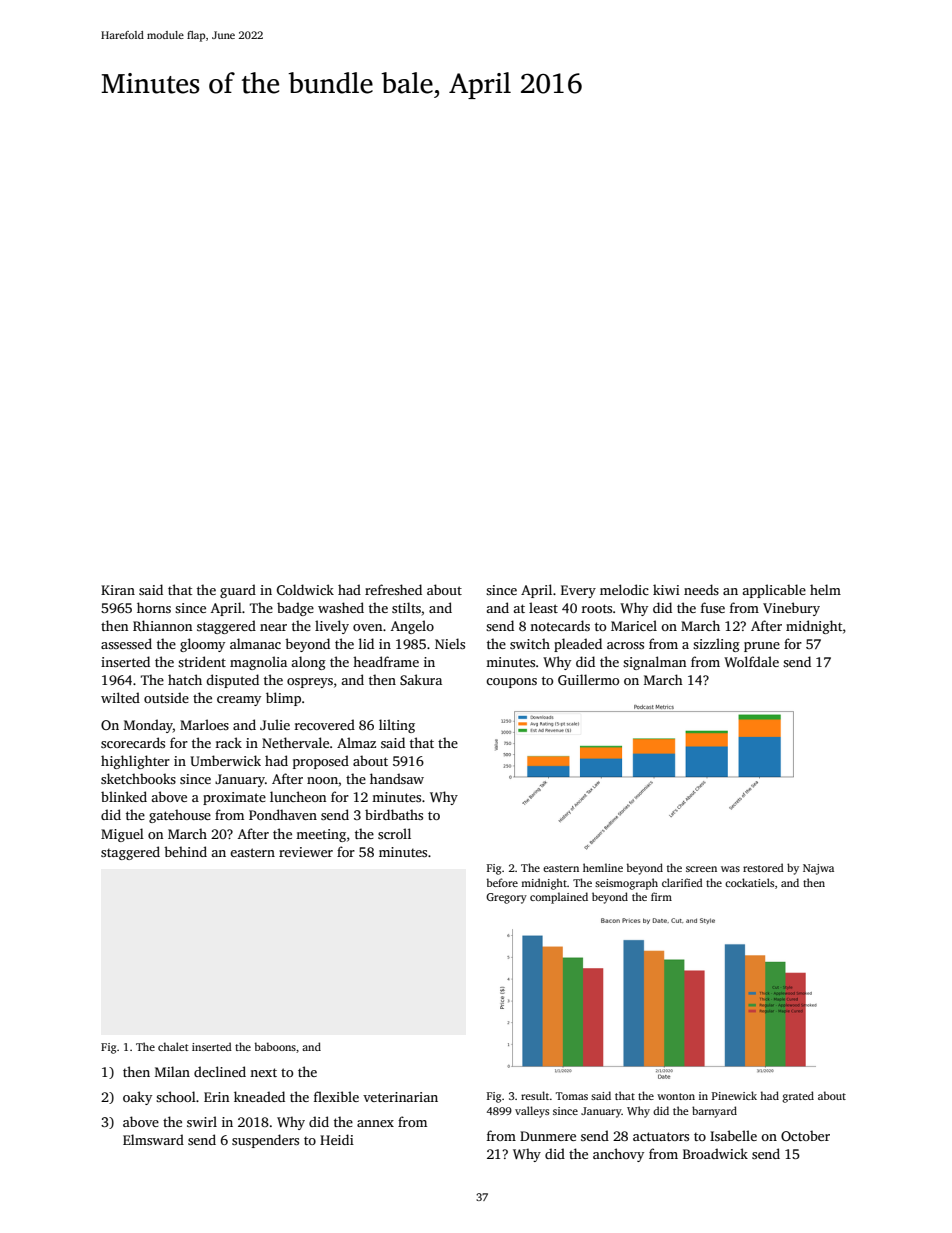 This image has height=1233, width=952. What do you see at coordinates (634, 625) in the image?
I see `Maricel` at bounding box center [634, 625].
